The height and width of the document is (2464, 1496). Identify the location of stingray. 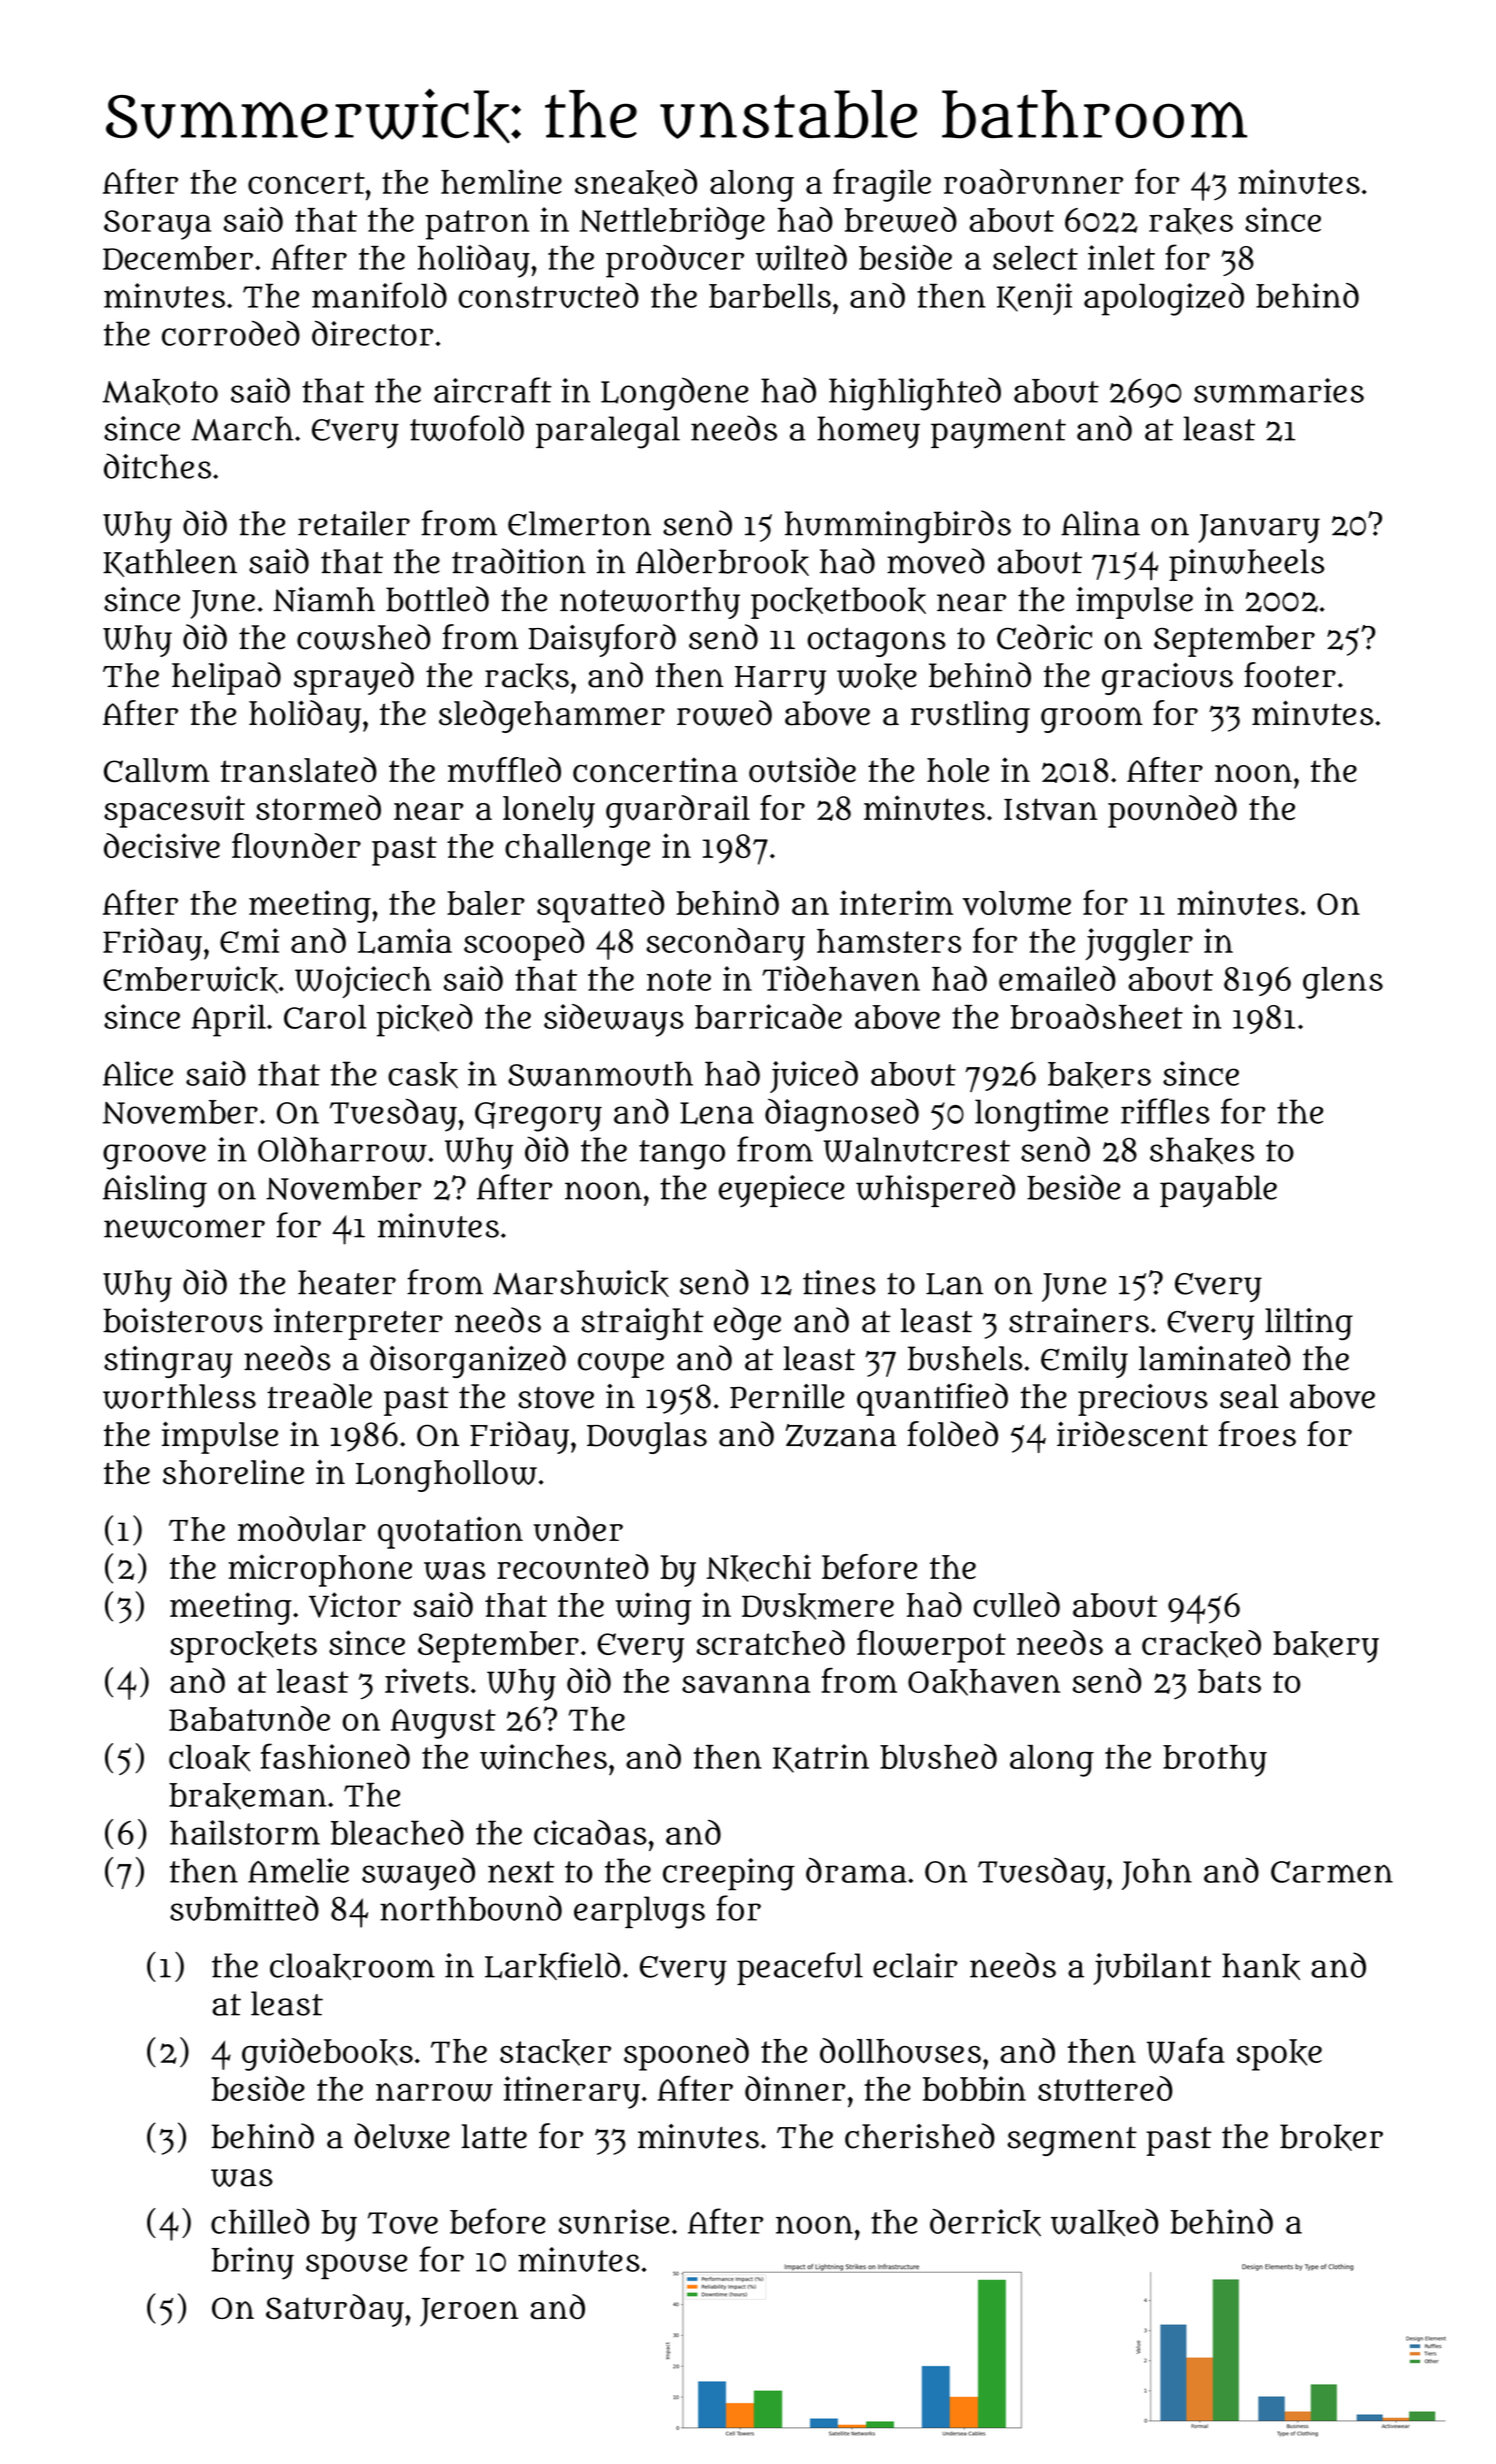
(168, 1362).
